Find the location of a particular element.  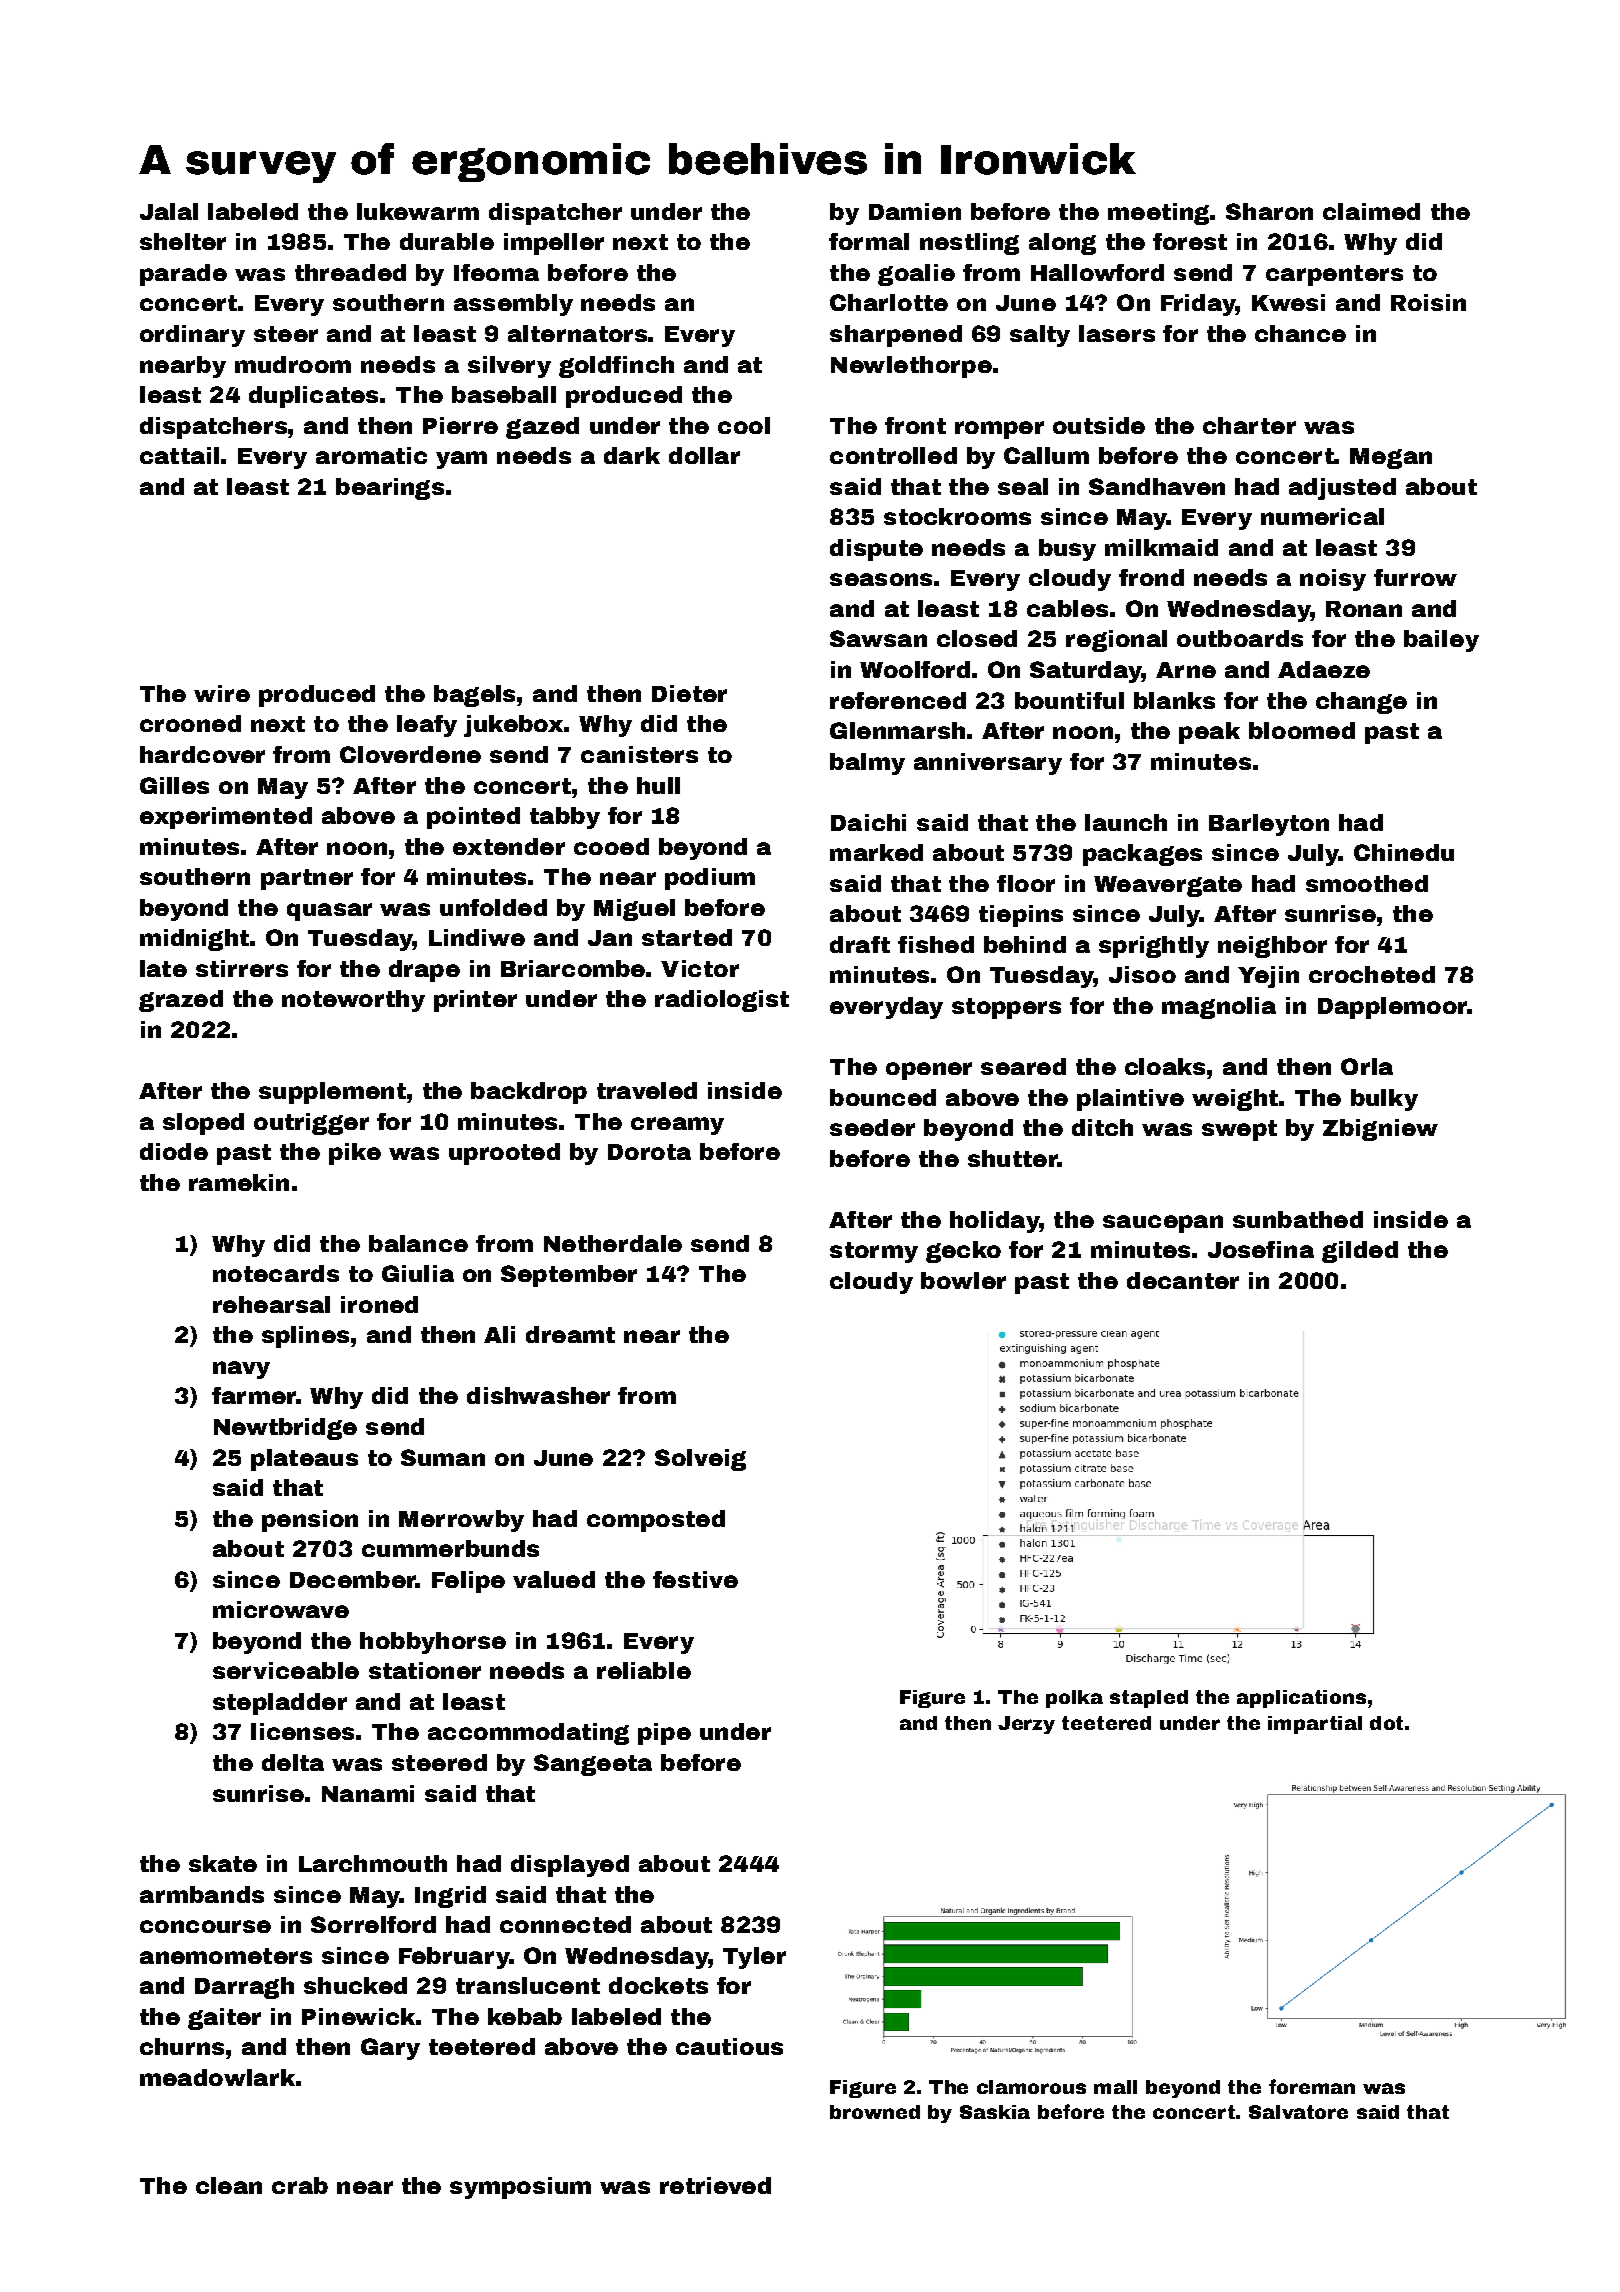

balmy is located at coordinates (867, 764).
